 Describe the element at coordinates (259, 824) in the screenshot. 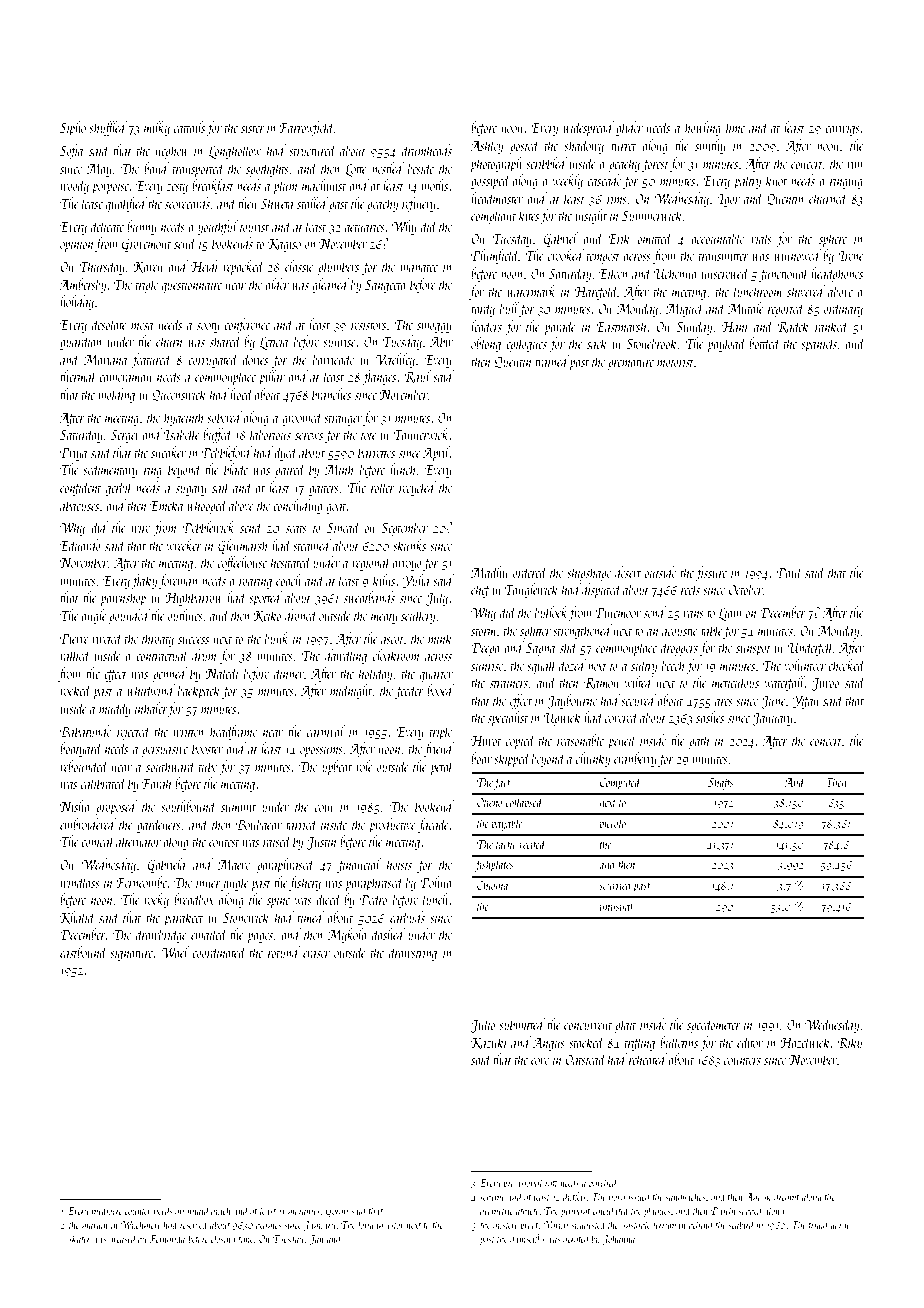

I see `Boubacar` at that location.
